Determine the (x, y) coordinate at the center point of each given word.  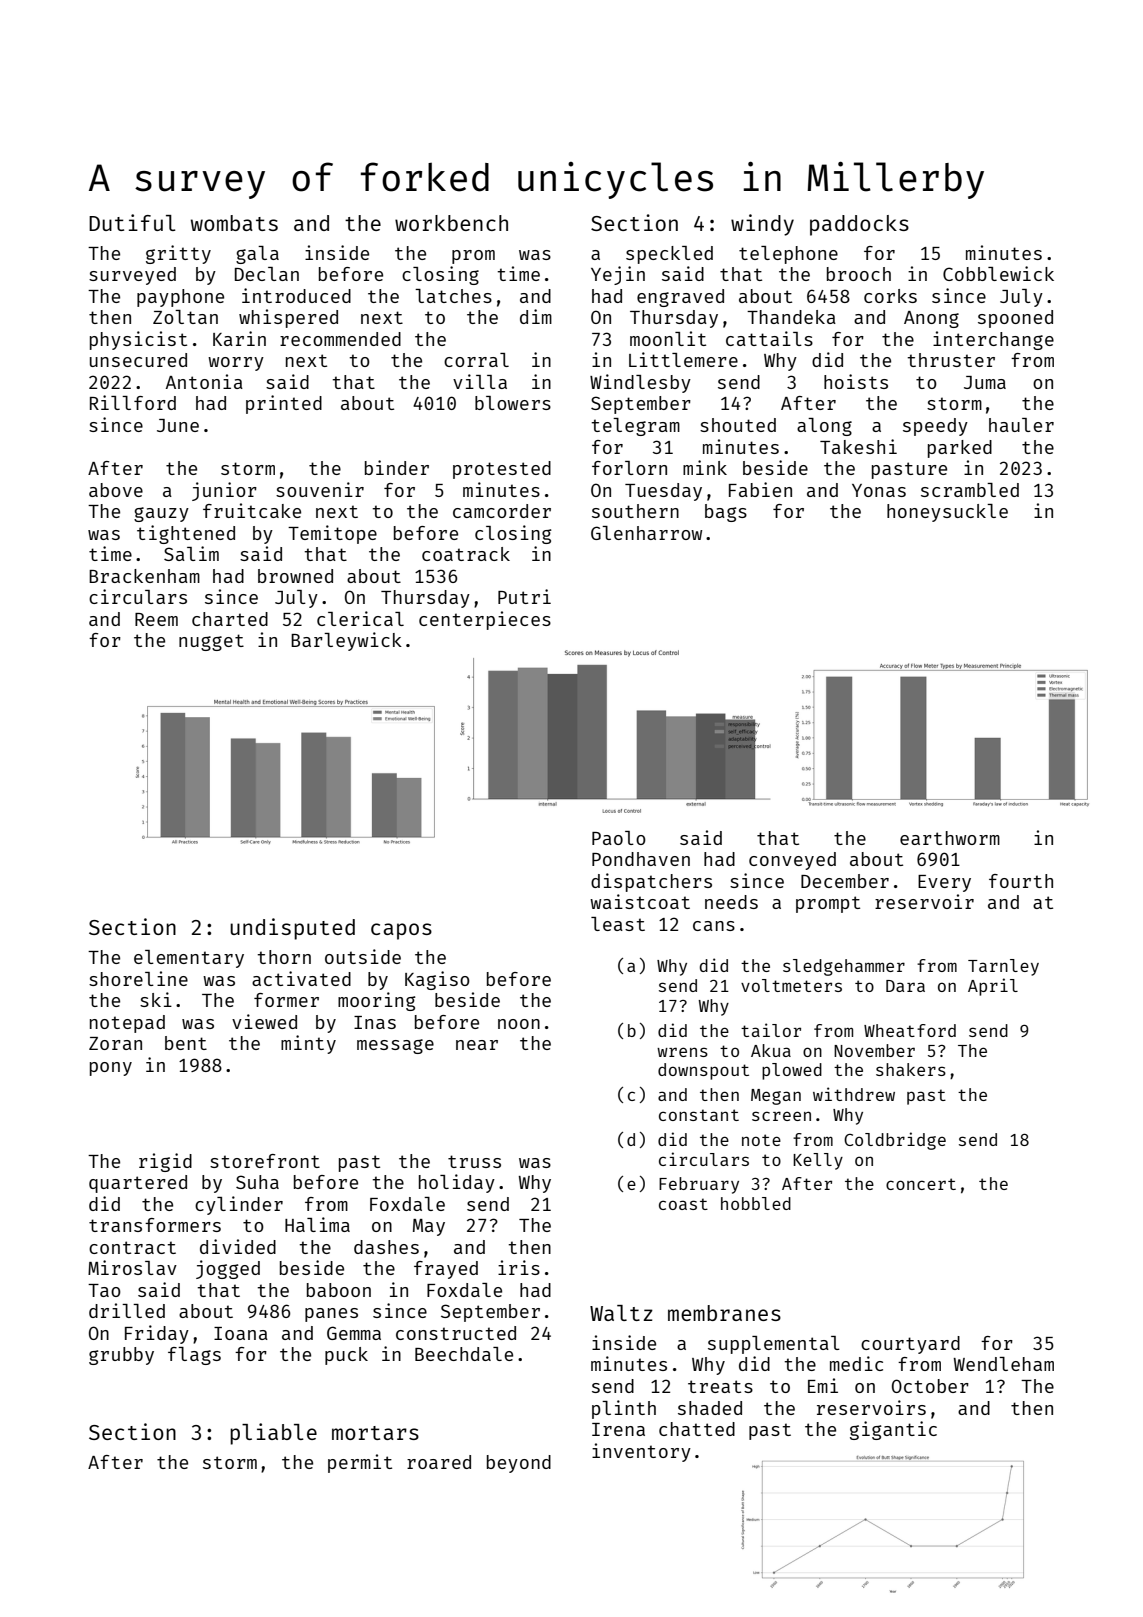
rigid (165, 1162)
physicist (138, 340)
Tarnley (1003, 967)
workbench (451, 223)
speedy (935, 427)
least (618, 924)
